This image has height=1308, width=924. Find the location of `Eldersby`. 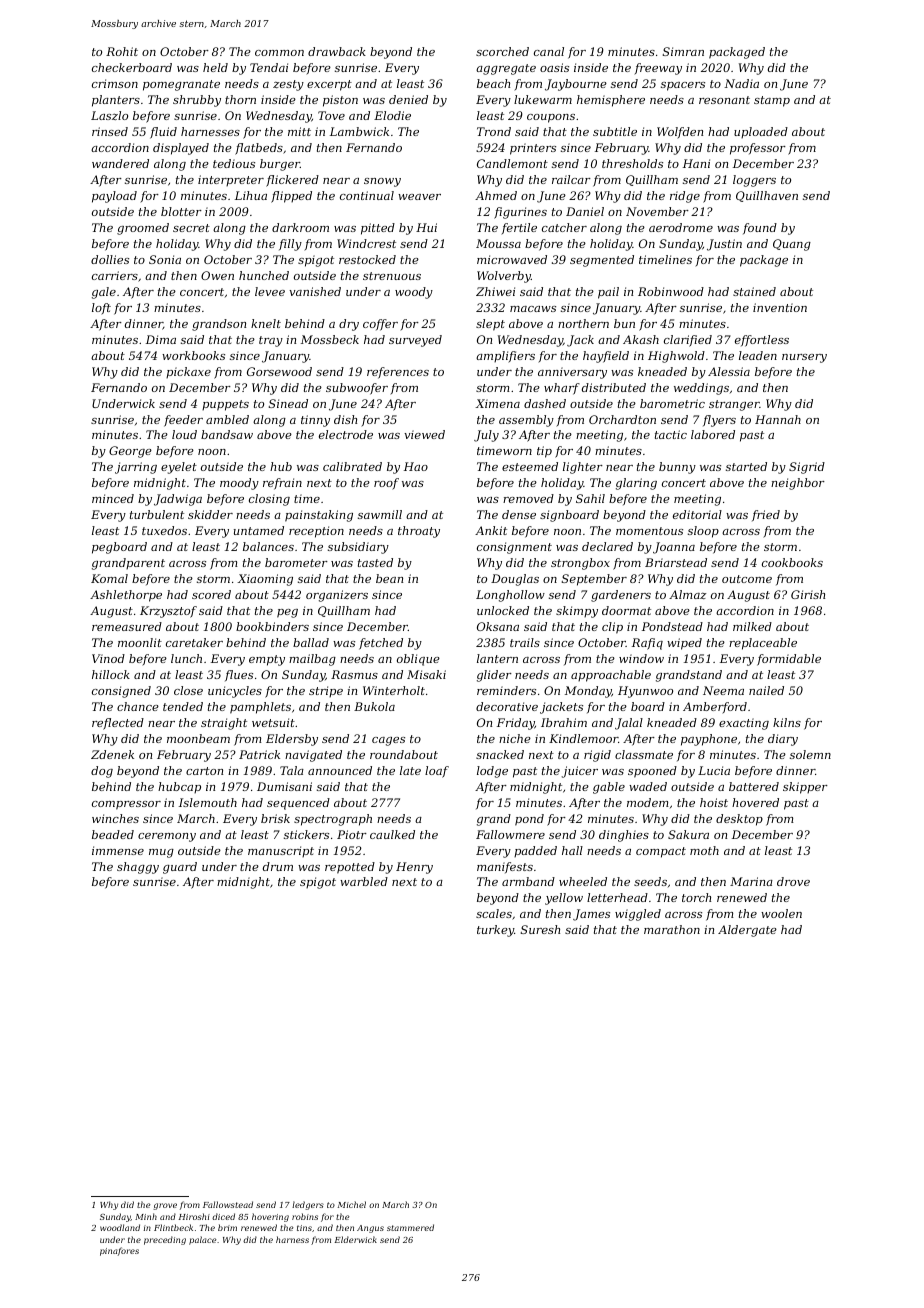

Eldersby is located at coordinates (292, 740).
